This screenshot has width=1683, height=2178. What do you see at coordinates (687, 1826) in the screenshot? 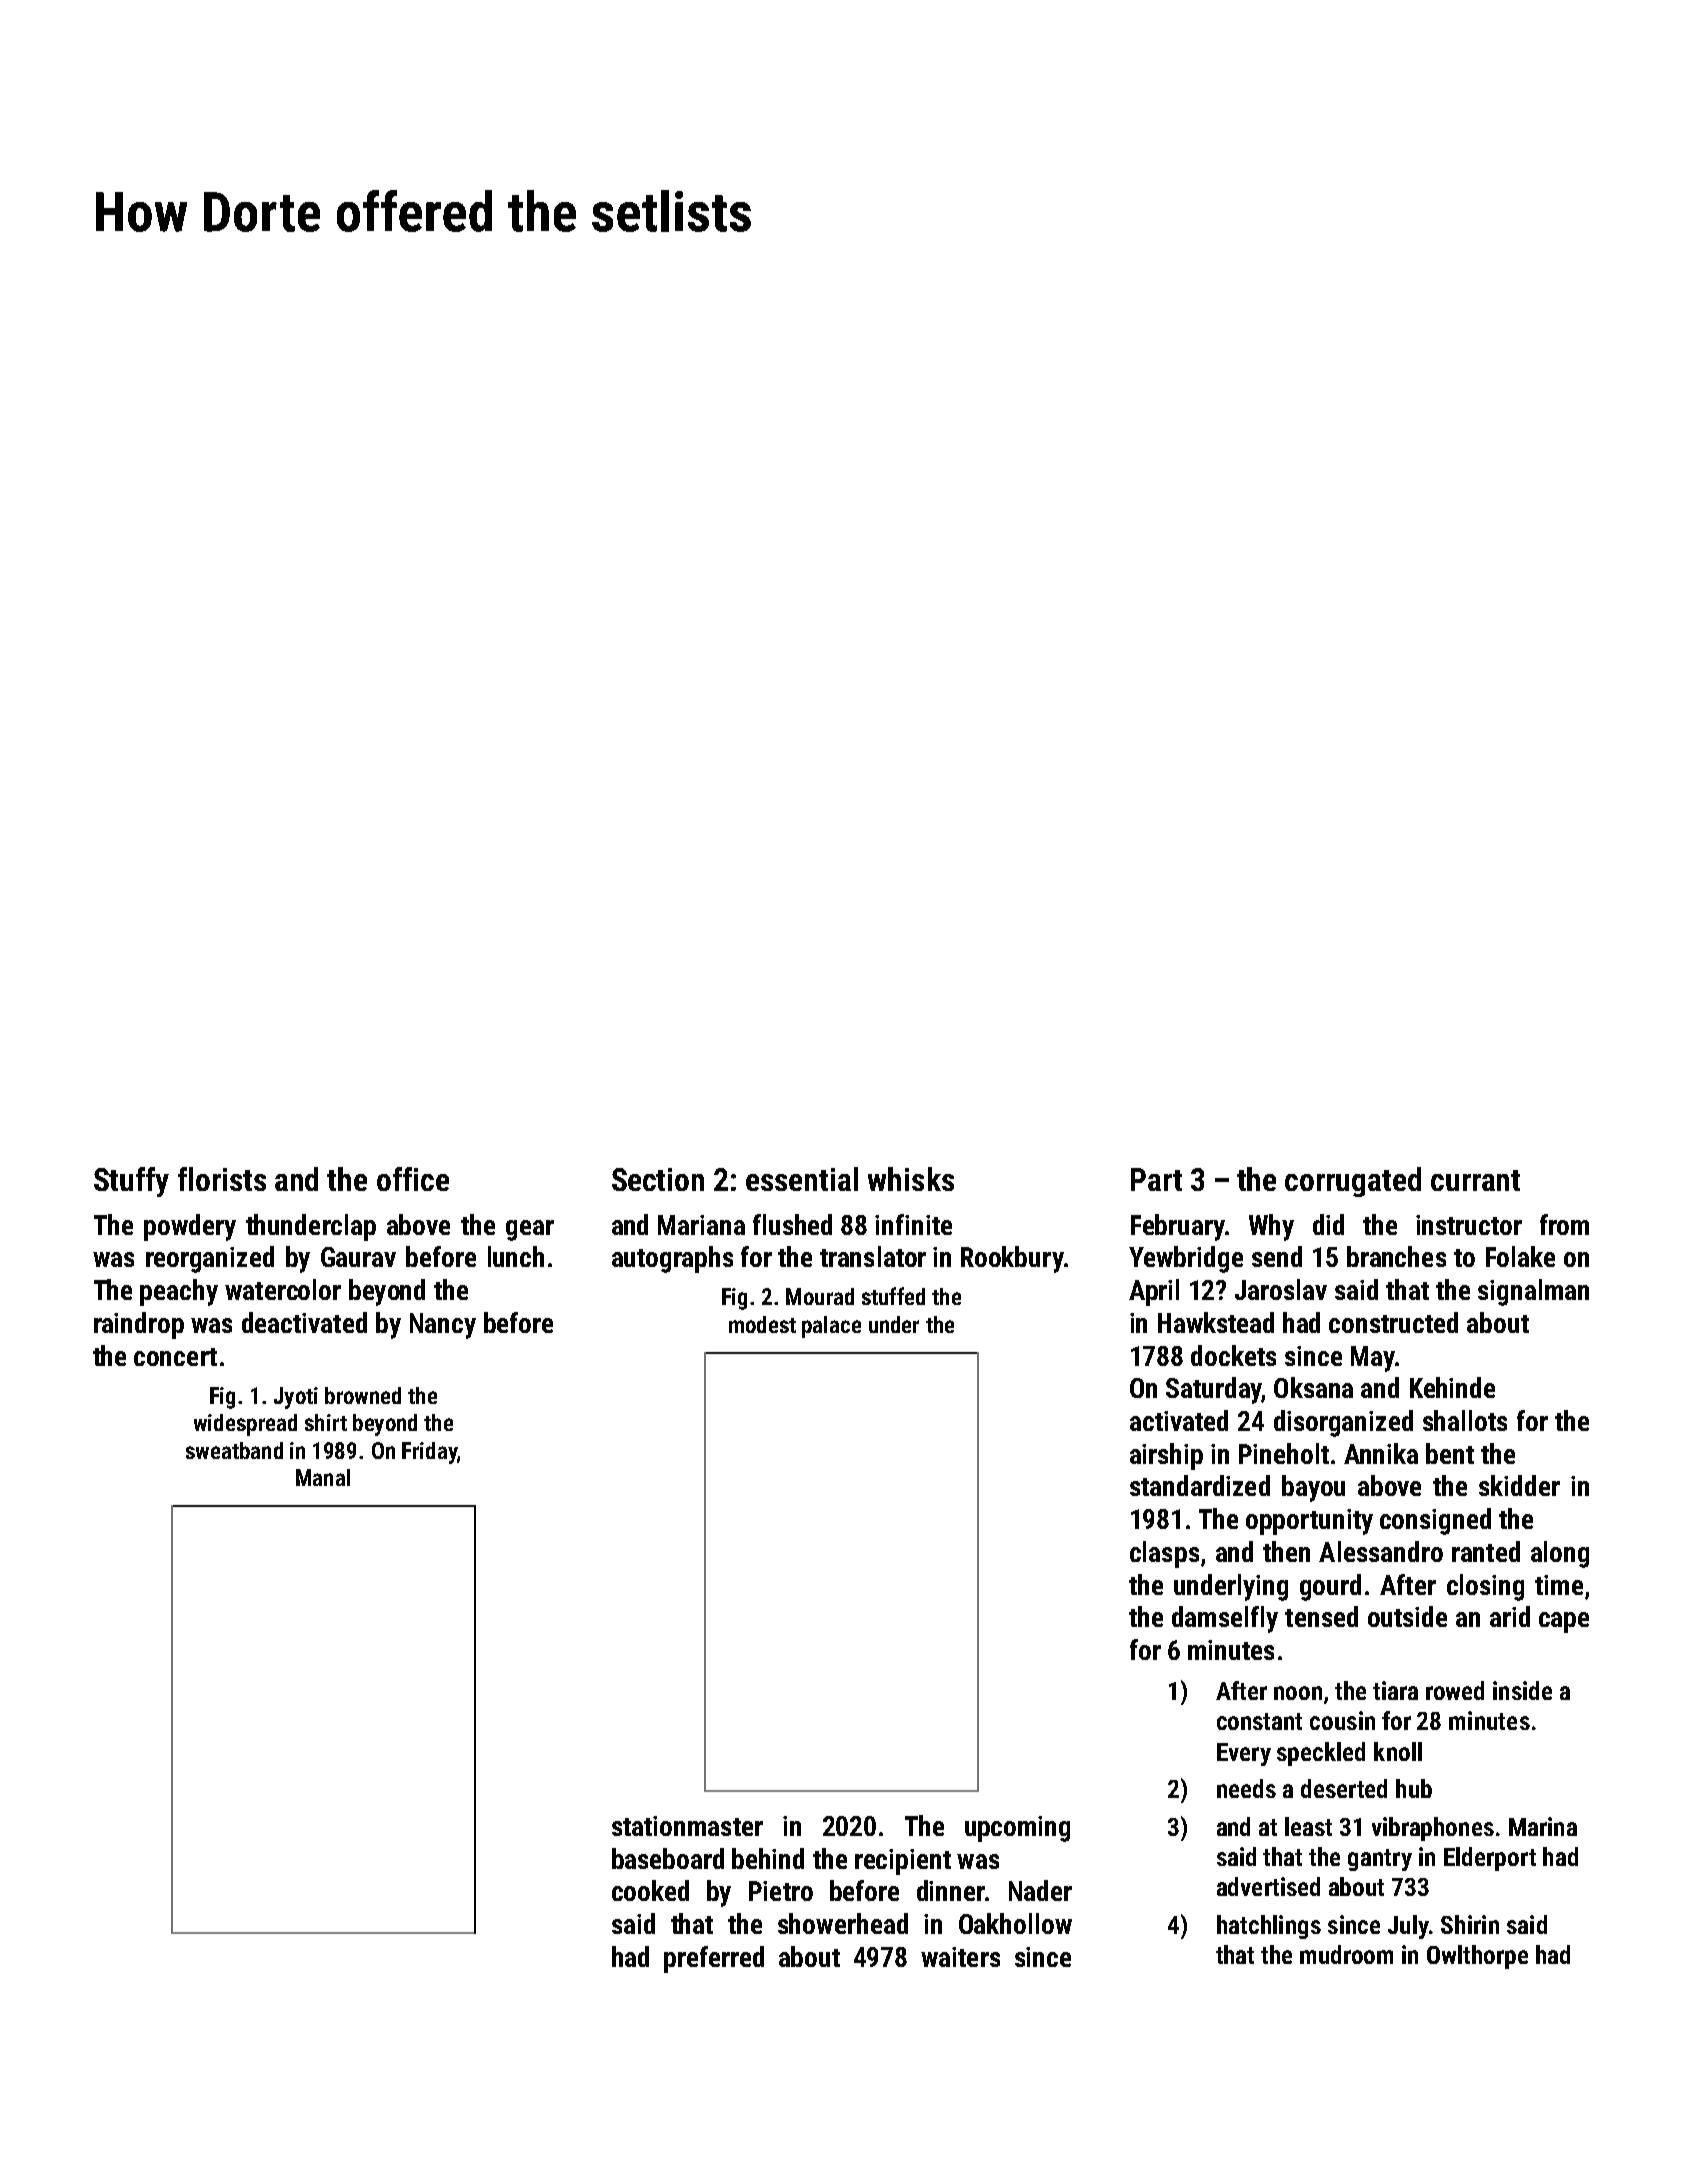
I see `stationmaster` at bounding box center [687, 1826].
